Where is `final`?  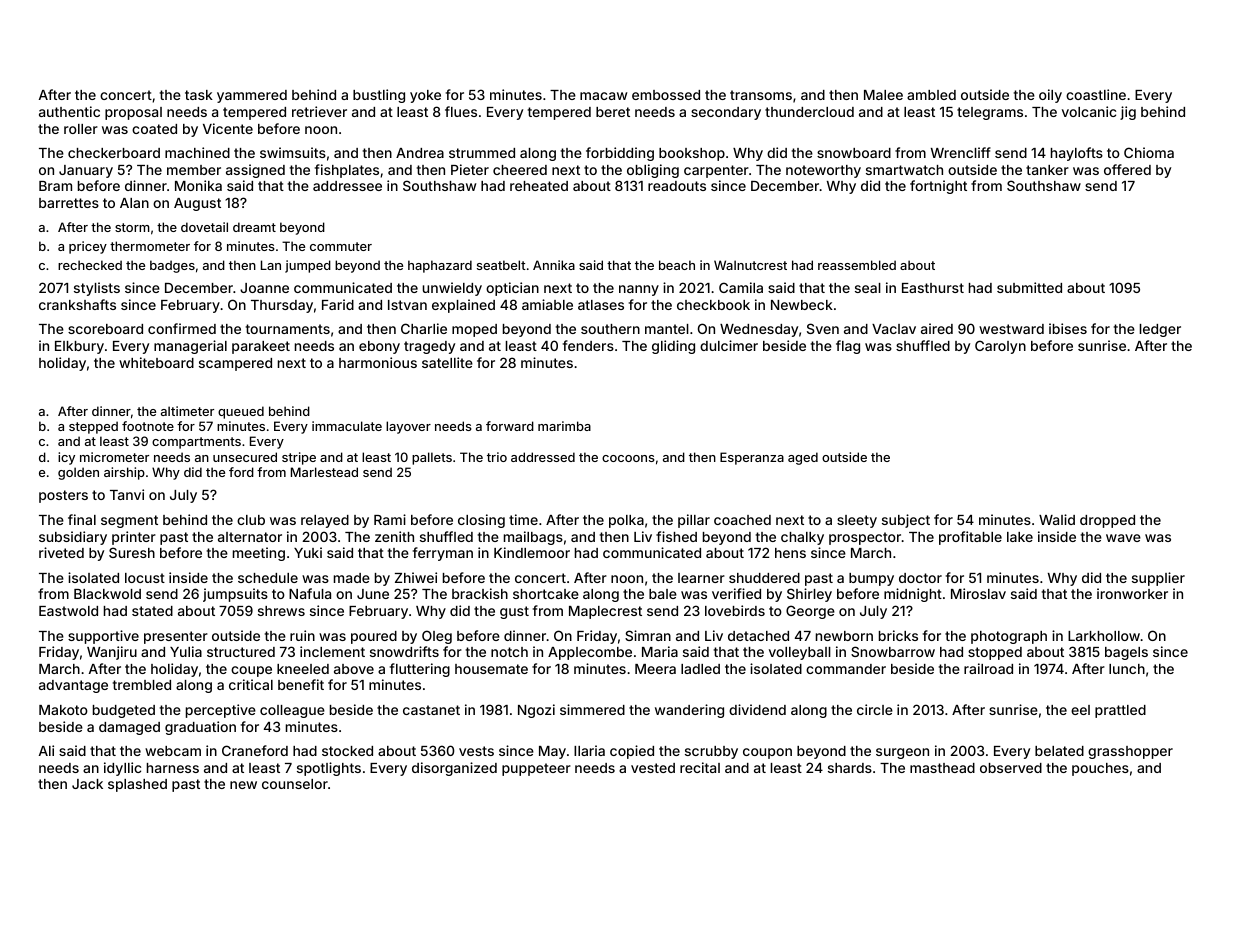 final is located at coordinates (82, 519).
